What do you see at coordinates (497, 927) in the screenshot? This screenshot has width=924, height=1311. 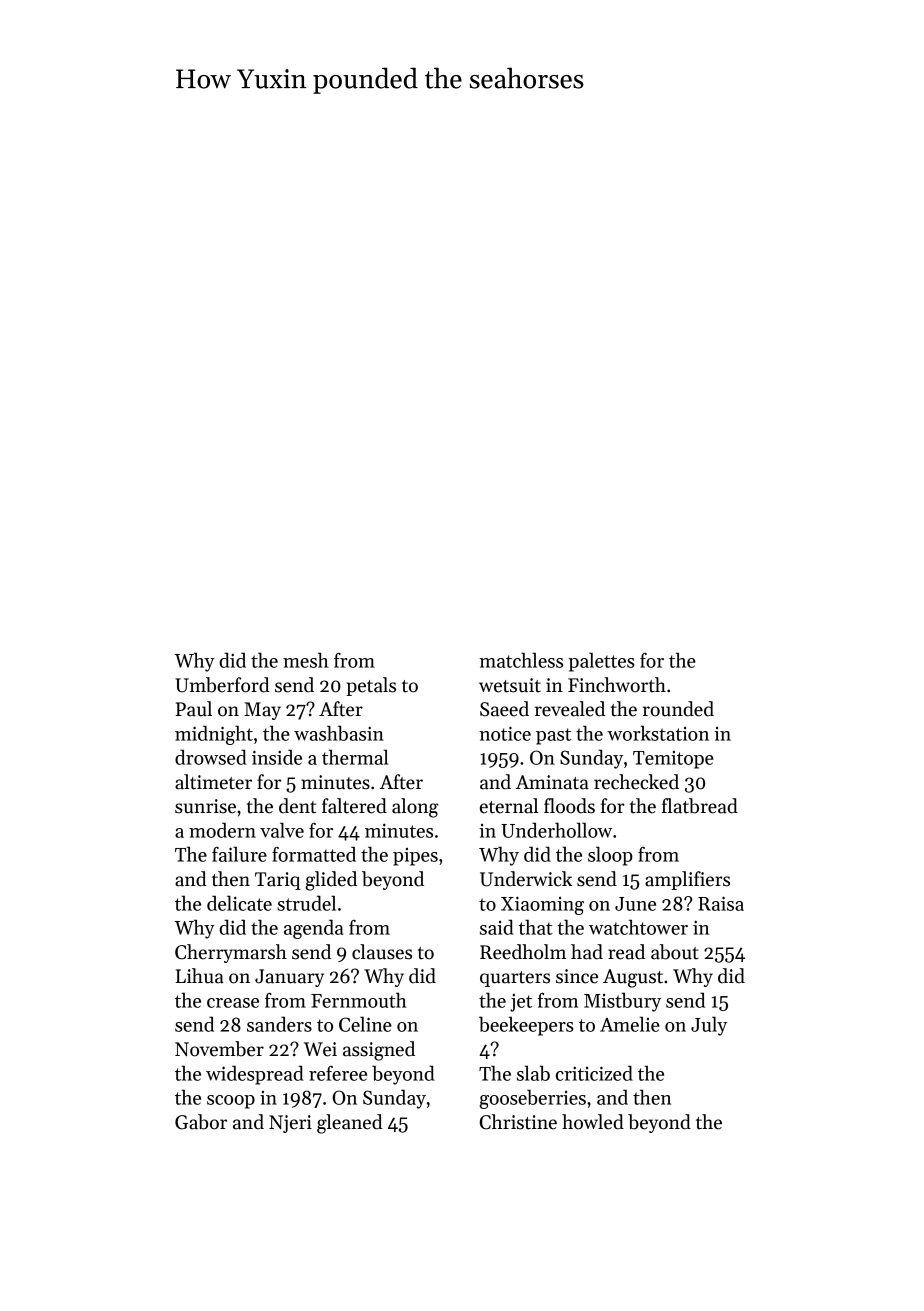 I see `said` at bounding box center [497, 927].
